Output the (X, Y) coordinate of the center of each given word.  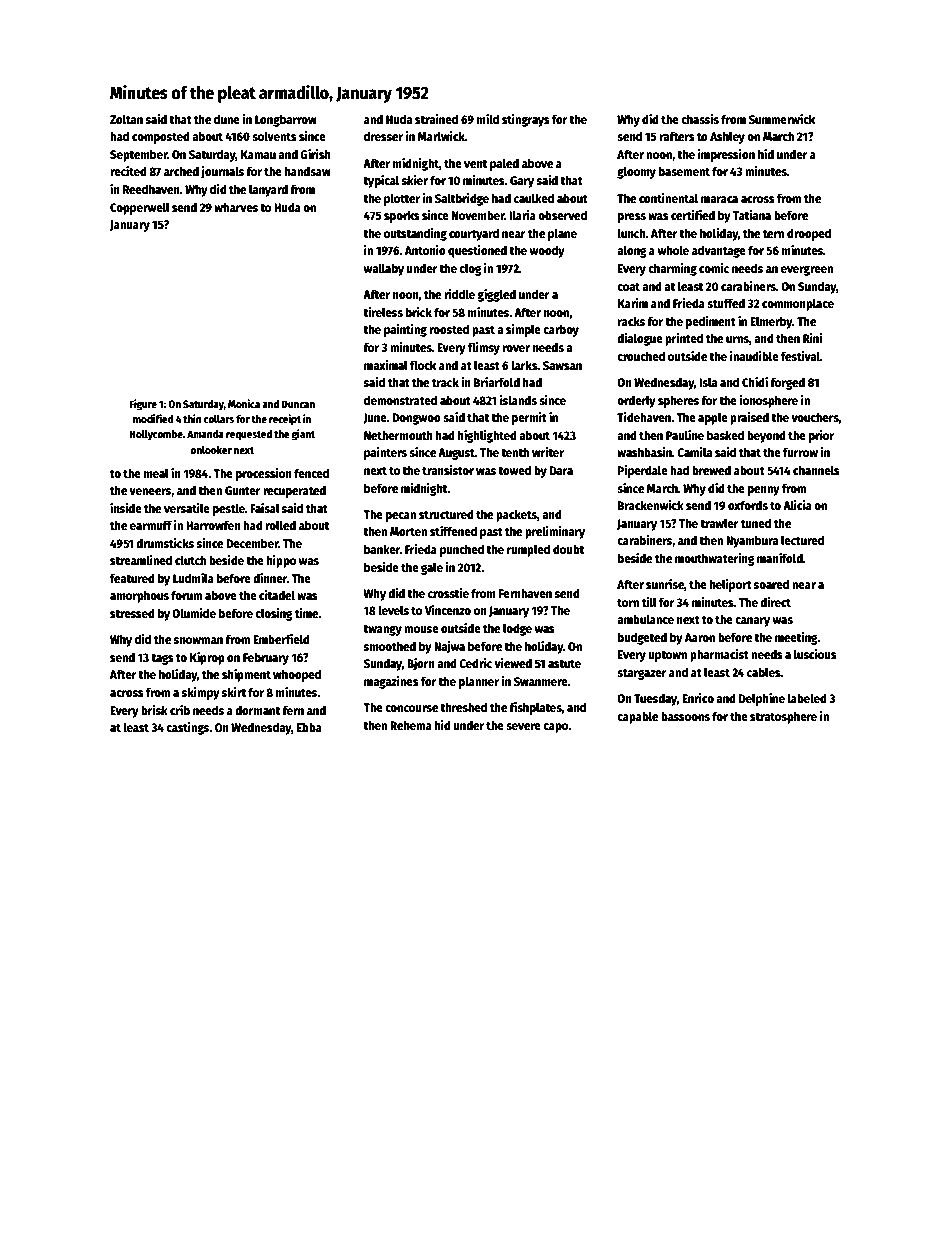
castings (187, 728)
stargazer (642, 674)
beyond (766, 436)
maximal (386, 365)
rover (516, 348)
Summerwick (782, 119)
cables (764, 672)
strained (436, 119)
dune (227, 119)
